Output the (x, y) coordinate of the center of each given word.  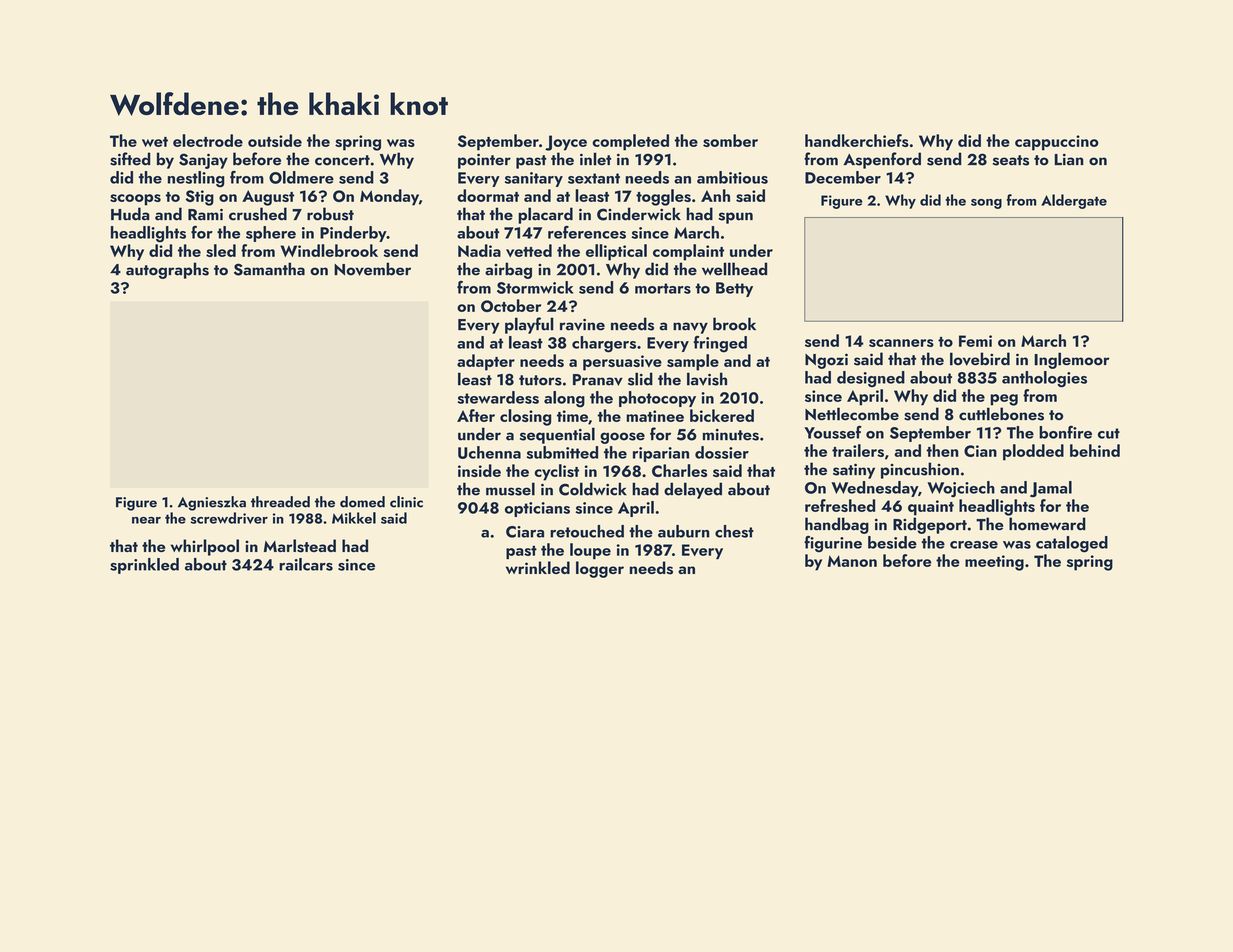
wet (155, 142)
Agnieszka (212, 503)
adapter (486, 362)
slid (640, 379)
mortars (663, 288)
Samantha (269, 269)
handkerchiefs (857, 140)
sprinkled (144, 566)
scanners (901, 343)
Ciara (525, 532)
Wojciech (961, 489)
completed (630, 142)
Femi (975, 341)
